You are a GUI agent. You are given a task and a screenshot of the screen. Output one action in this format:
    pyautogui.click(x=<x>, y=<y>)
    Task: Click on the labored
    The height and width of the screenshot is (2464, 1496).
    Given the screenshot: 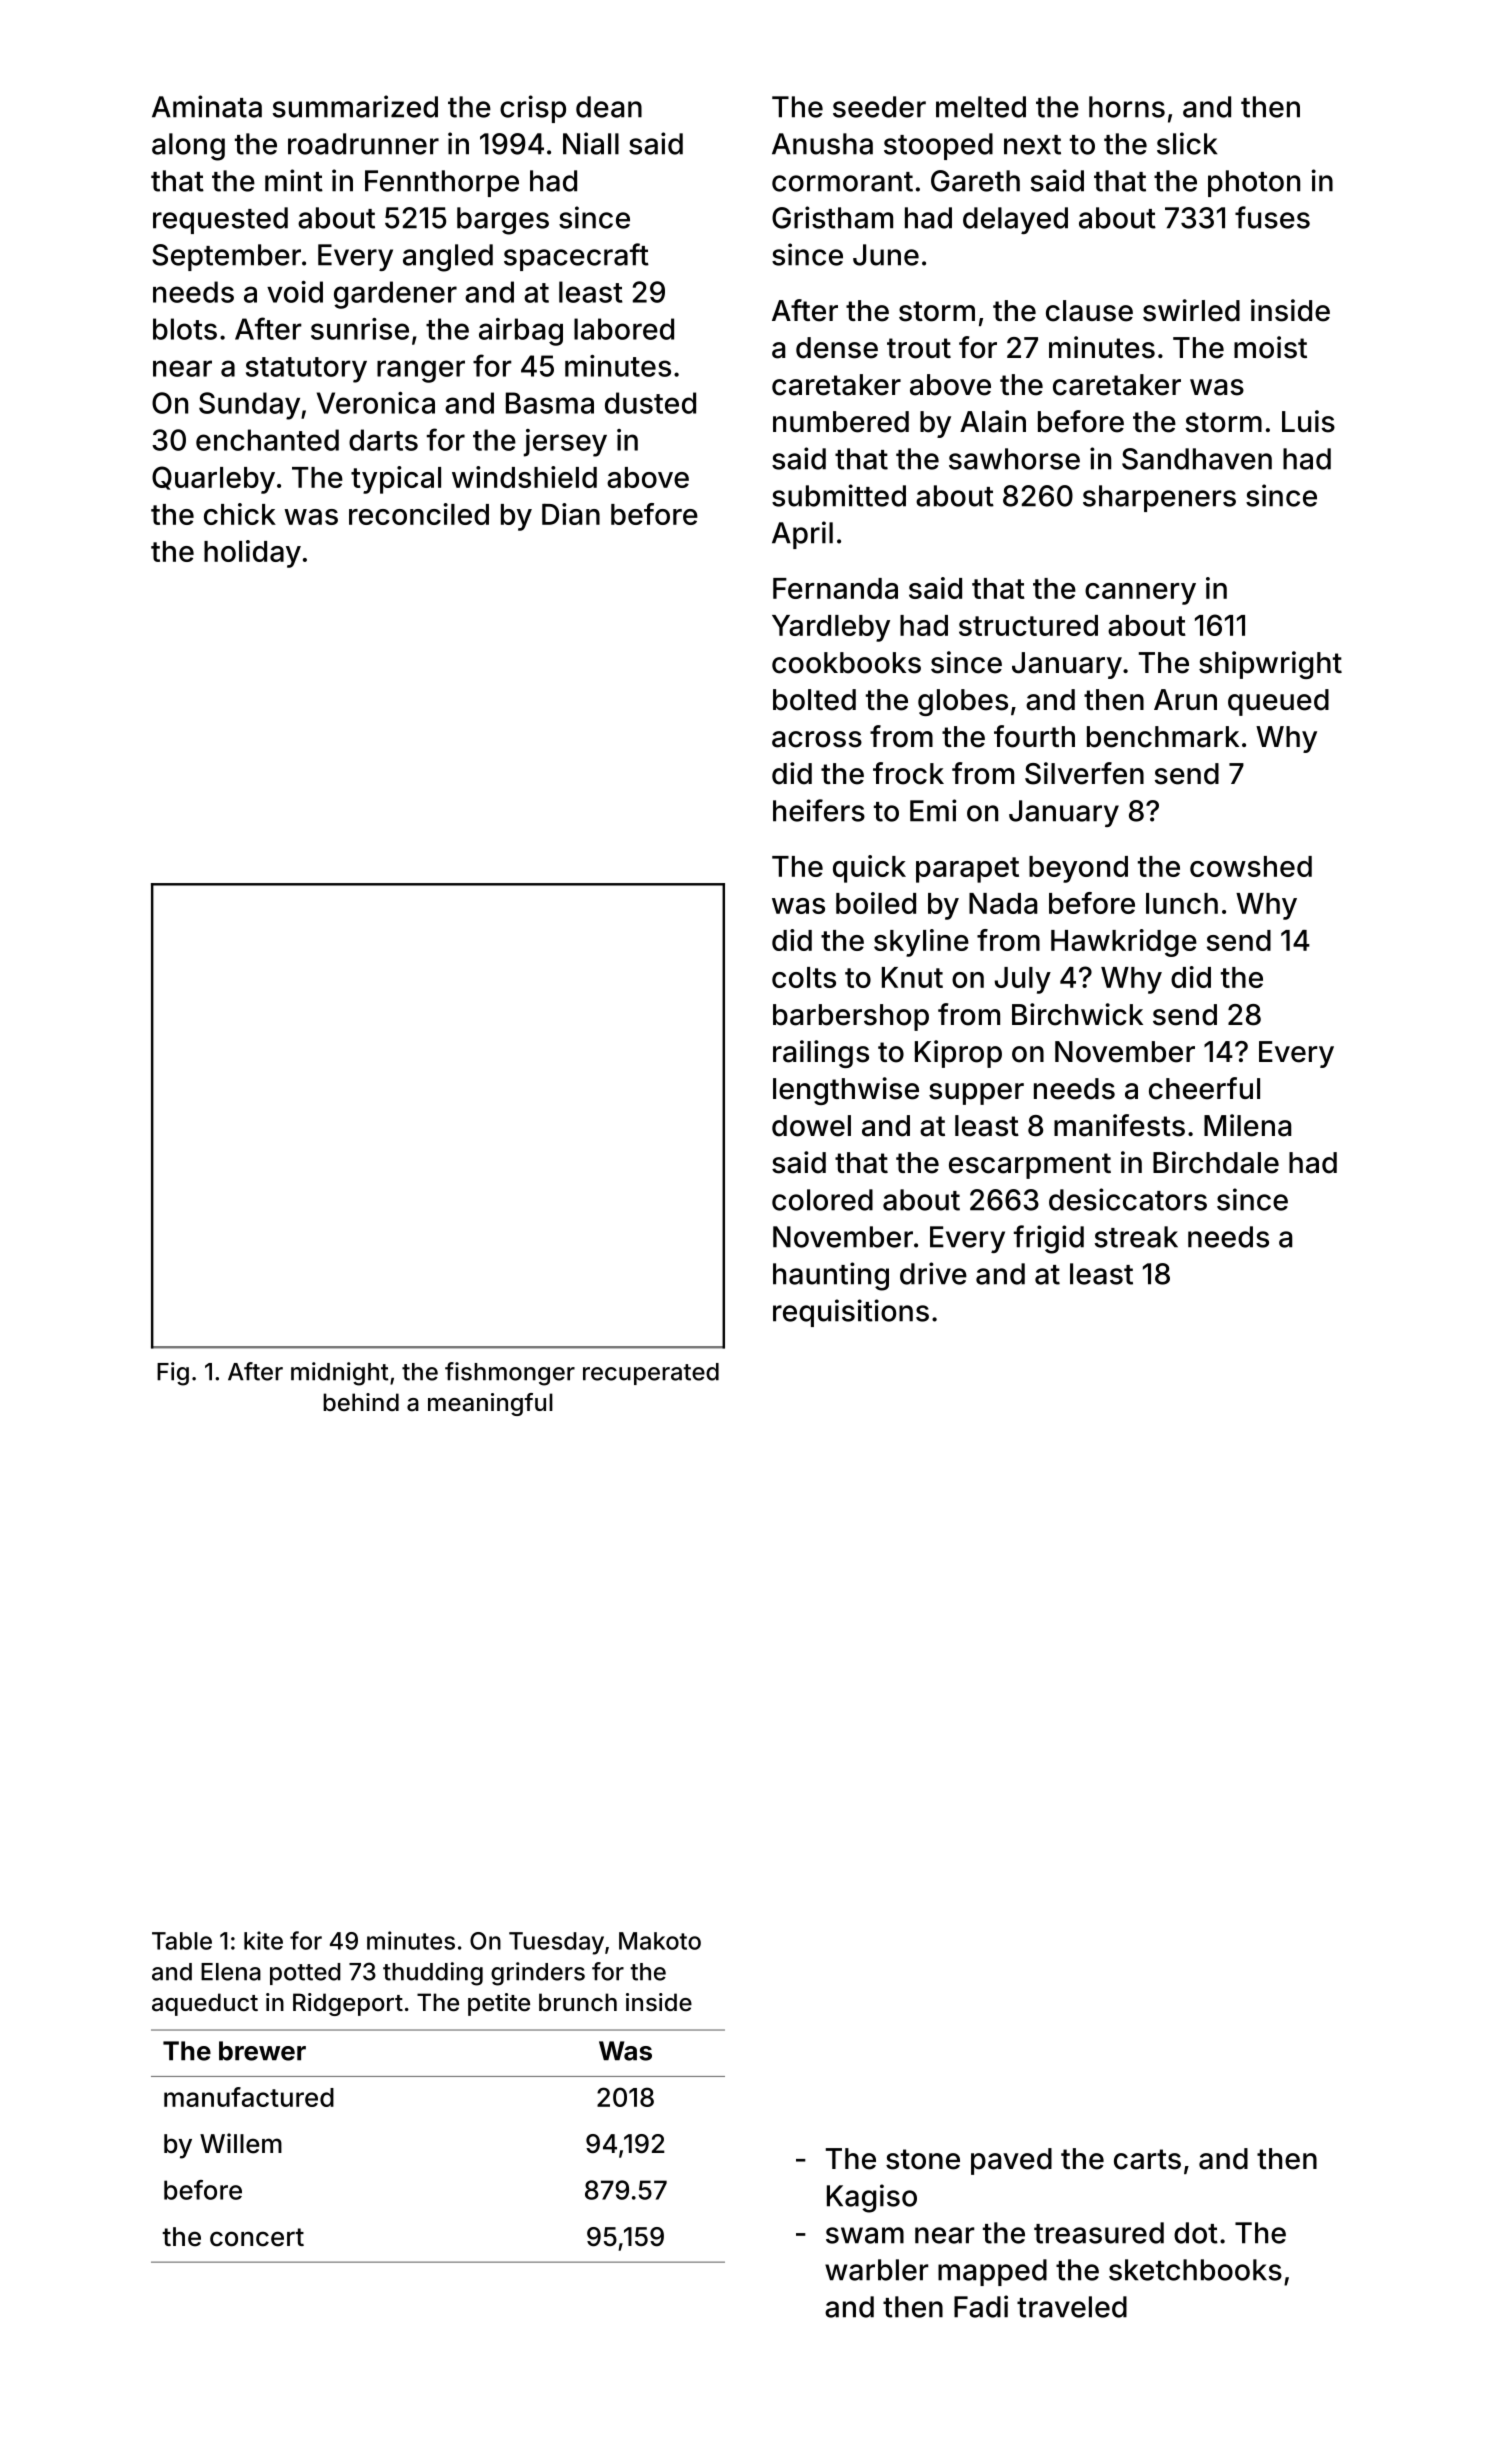 What is the action you would take?
    pyautogui.click(x=624, y=329)
